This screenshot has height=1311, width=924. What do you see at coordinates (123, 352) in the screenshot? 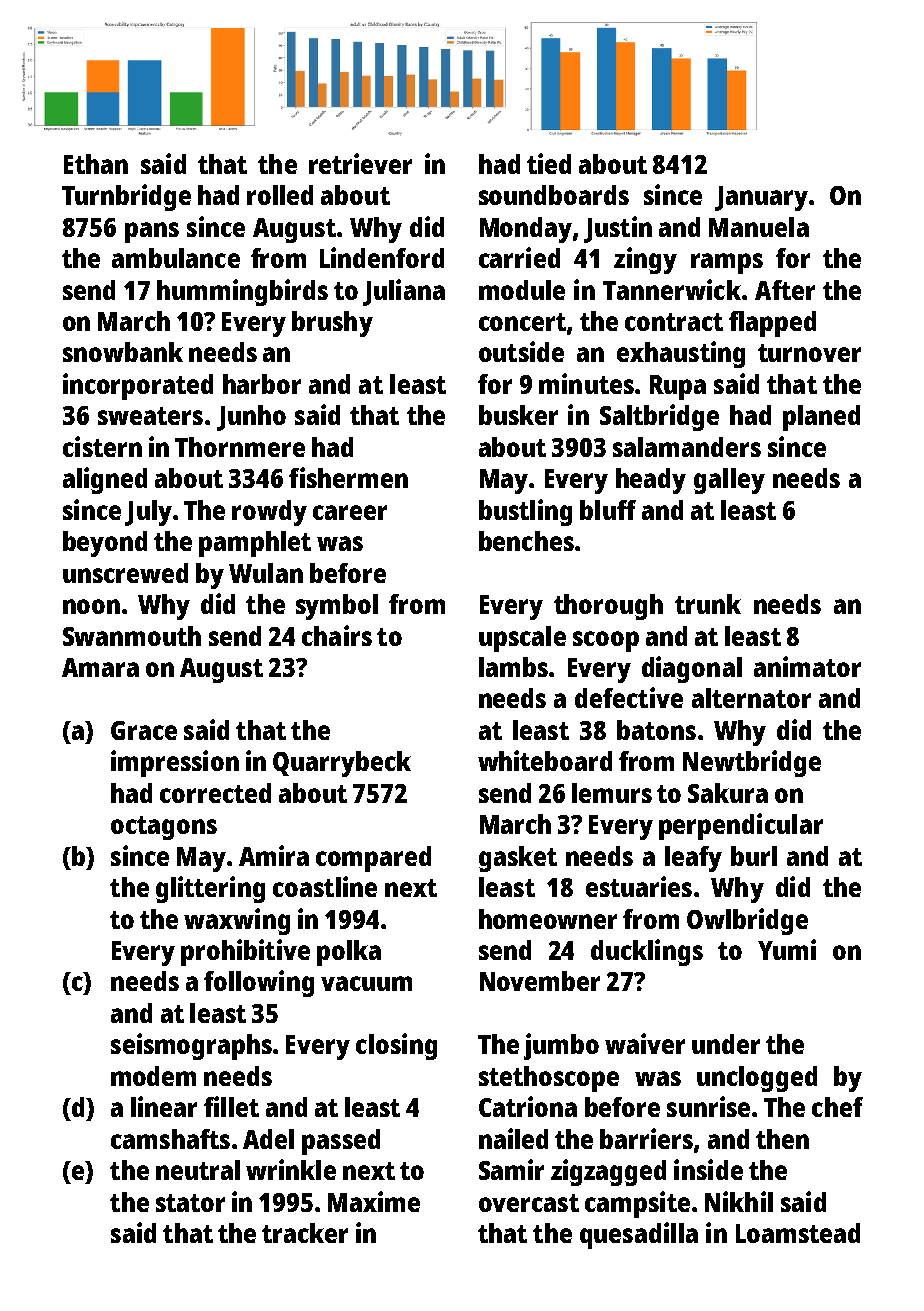
I see `snowbank` at bounding box center [123, 352].
